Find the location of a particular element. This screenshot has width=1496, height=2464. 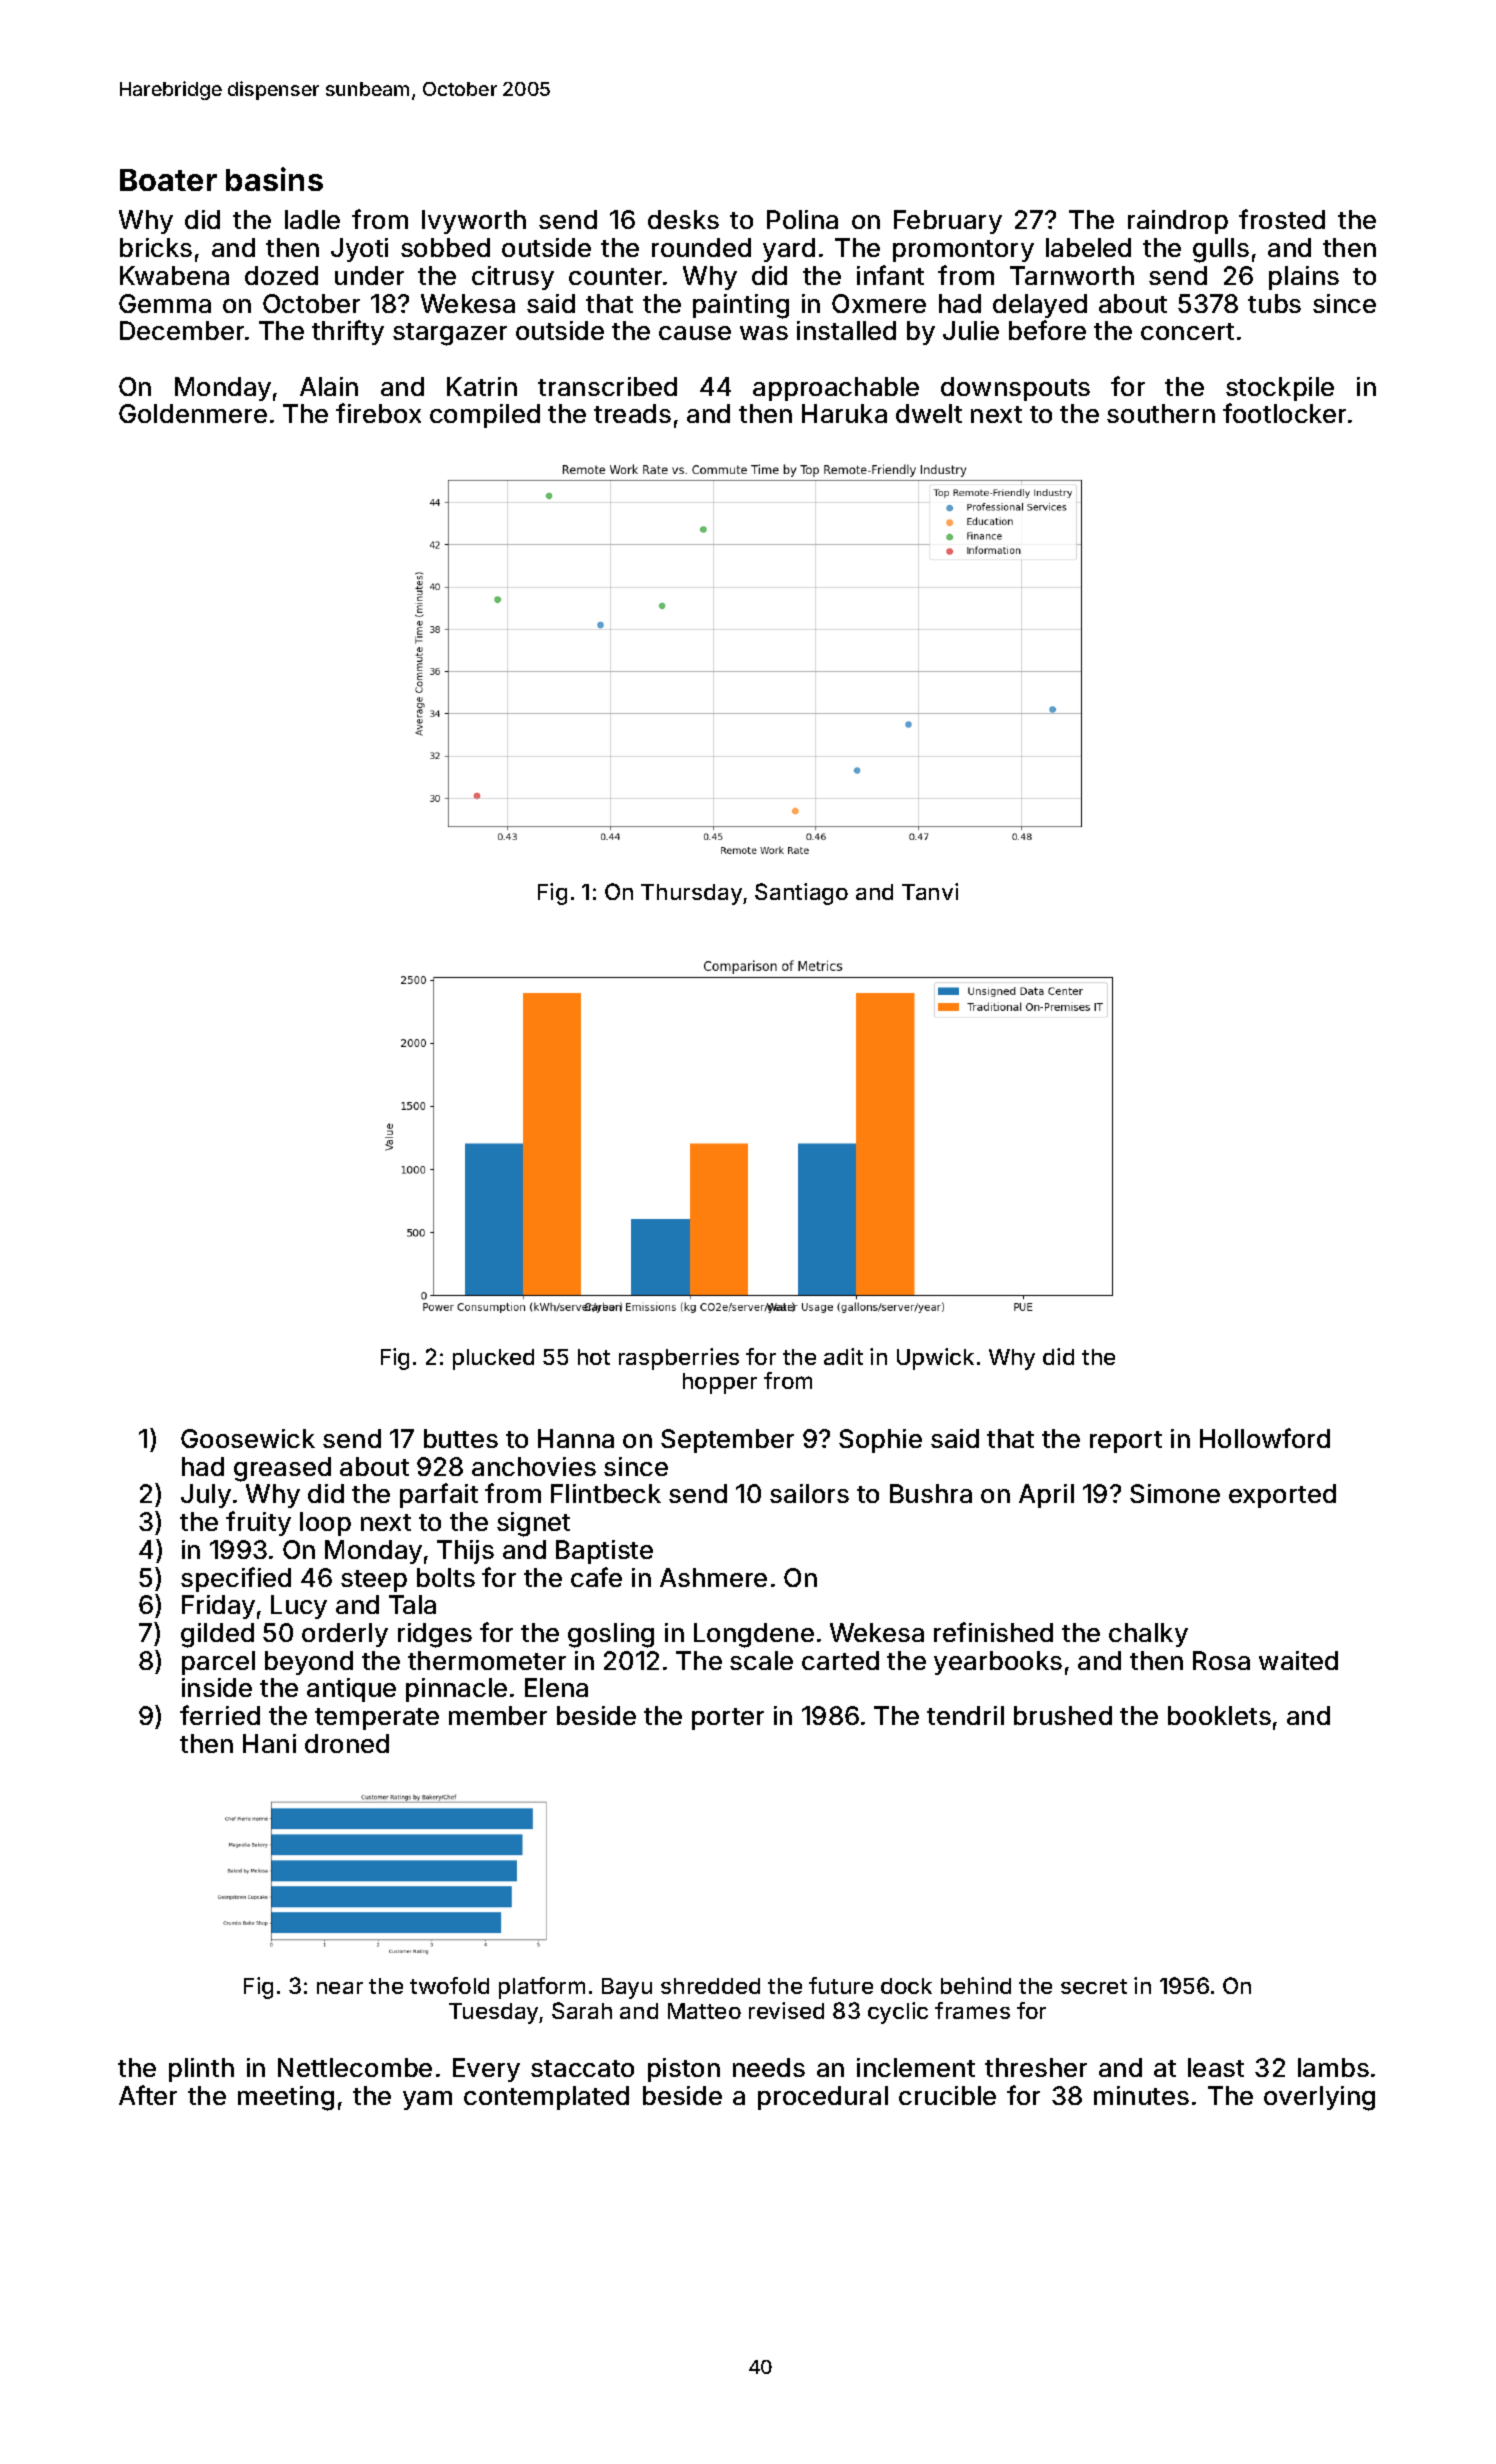

Santiago is located at coordinates (801, 894).
